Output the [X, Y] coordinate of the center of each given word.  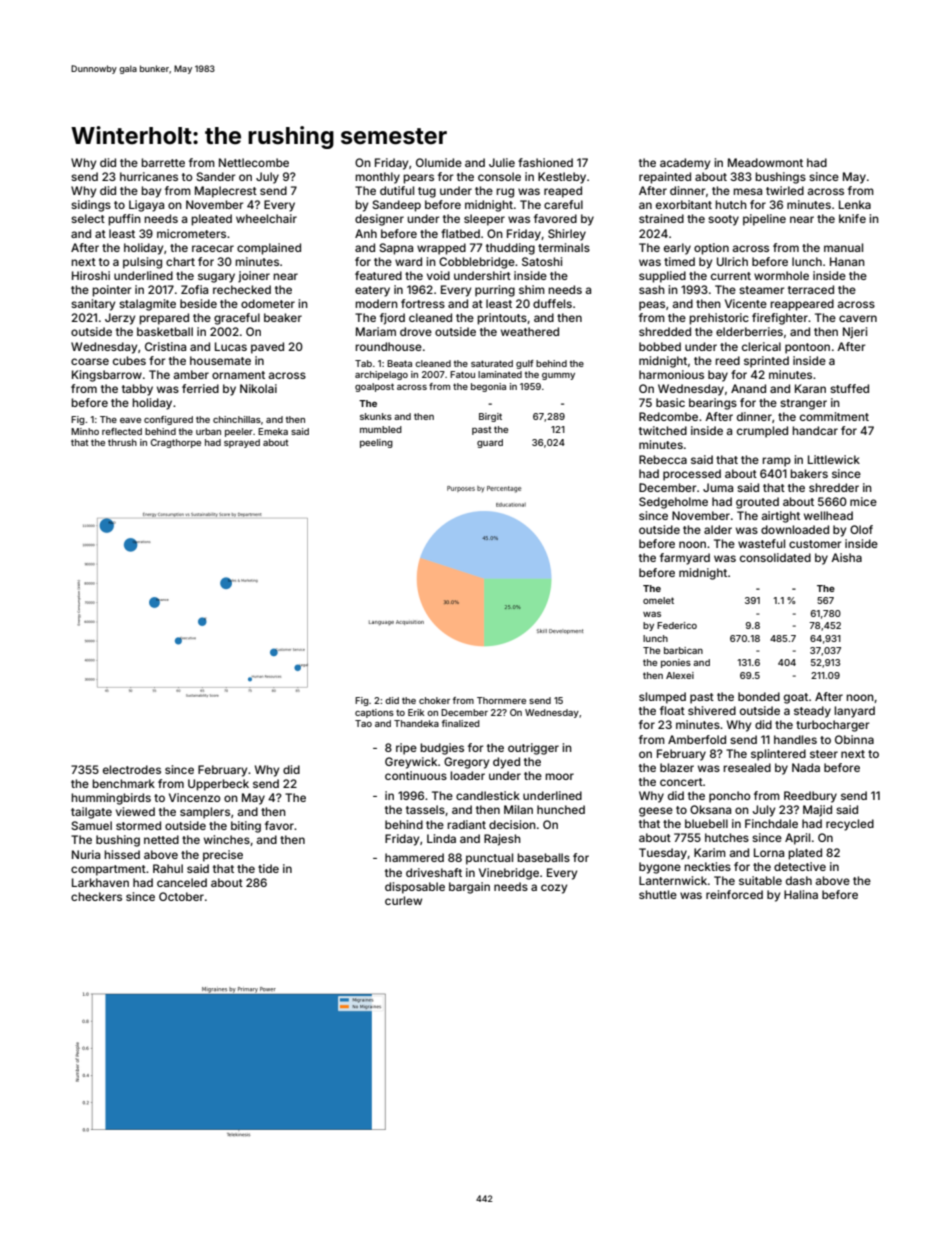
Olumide [439, 162]
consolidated [775, 557]
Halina [801, 894]
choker [434, 700]
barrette [163, 162]
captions [374, 713]
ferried [200, 388]
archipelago [381, 375]
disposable [415, 888]
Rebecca [663, 459]
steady [812, 712]
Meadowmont [765, 162]
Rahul [168, 868]
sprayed [242, 443]
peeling [376, 443]
